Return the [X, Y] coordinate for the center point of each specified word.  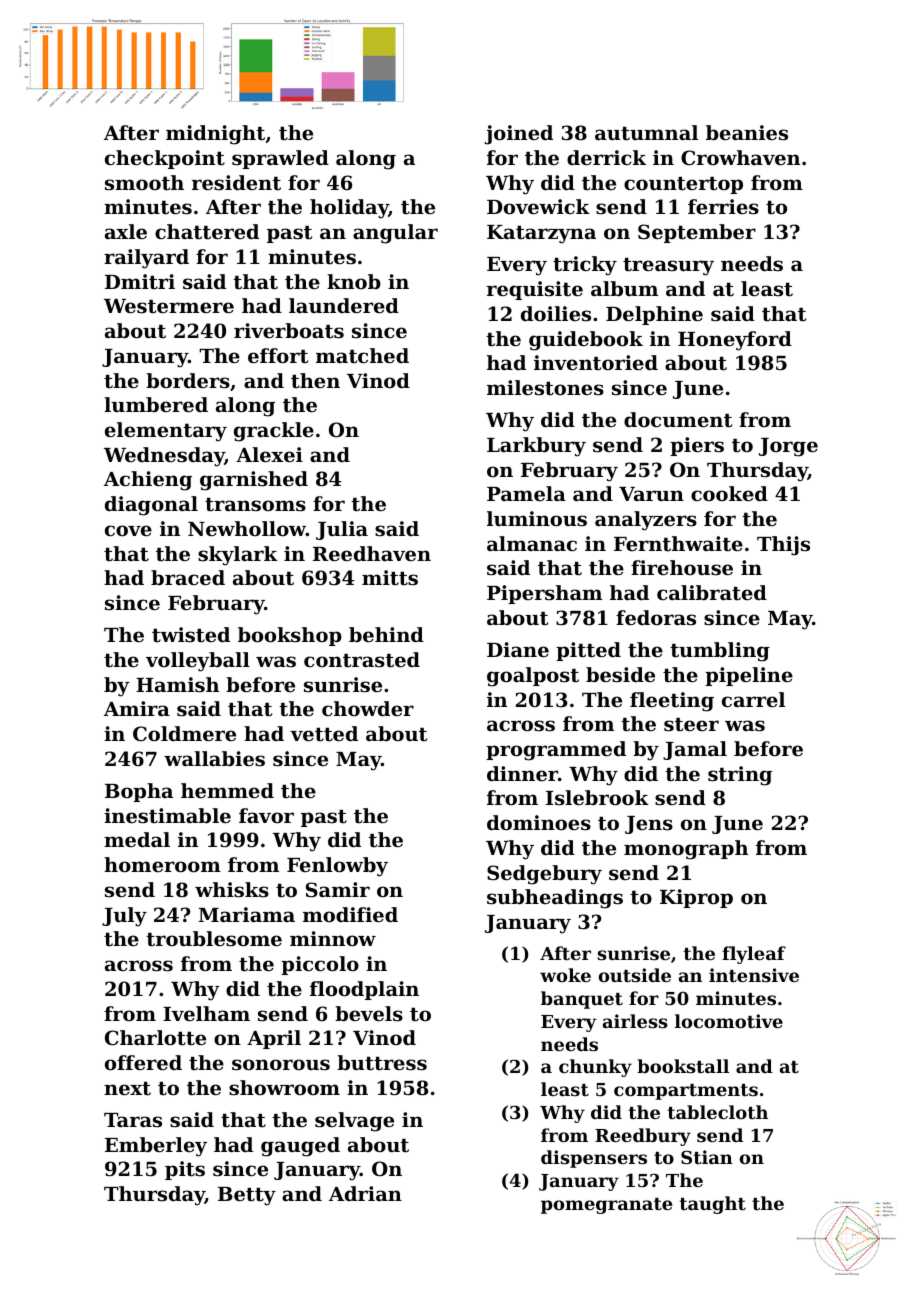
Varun [651, 494]
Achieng [148, 481]
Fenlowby [337, 867]
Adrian [365, 1193]
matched [362, 355]
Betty [247, 1196]
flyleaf [754, 955]
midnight [215, 135]
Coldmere [184, 733]
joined [519, 135]
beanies [747, 133]
